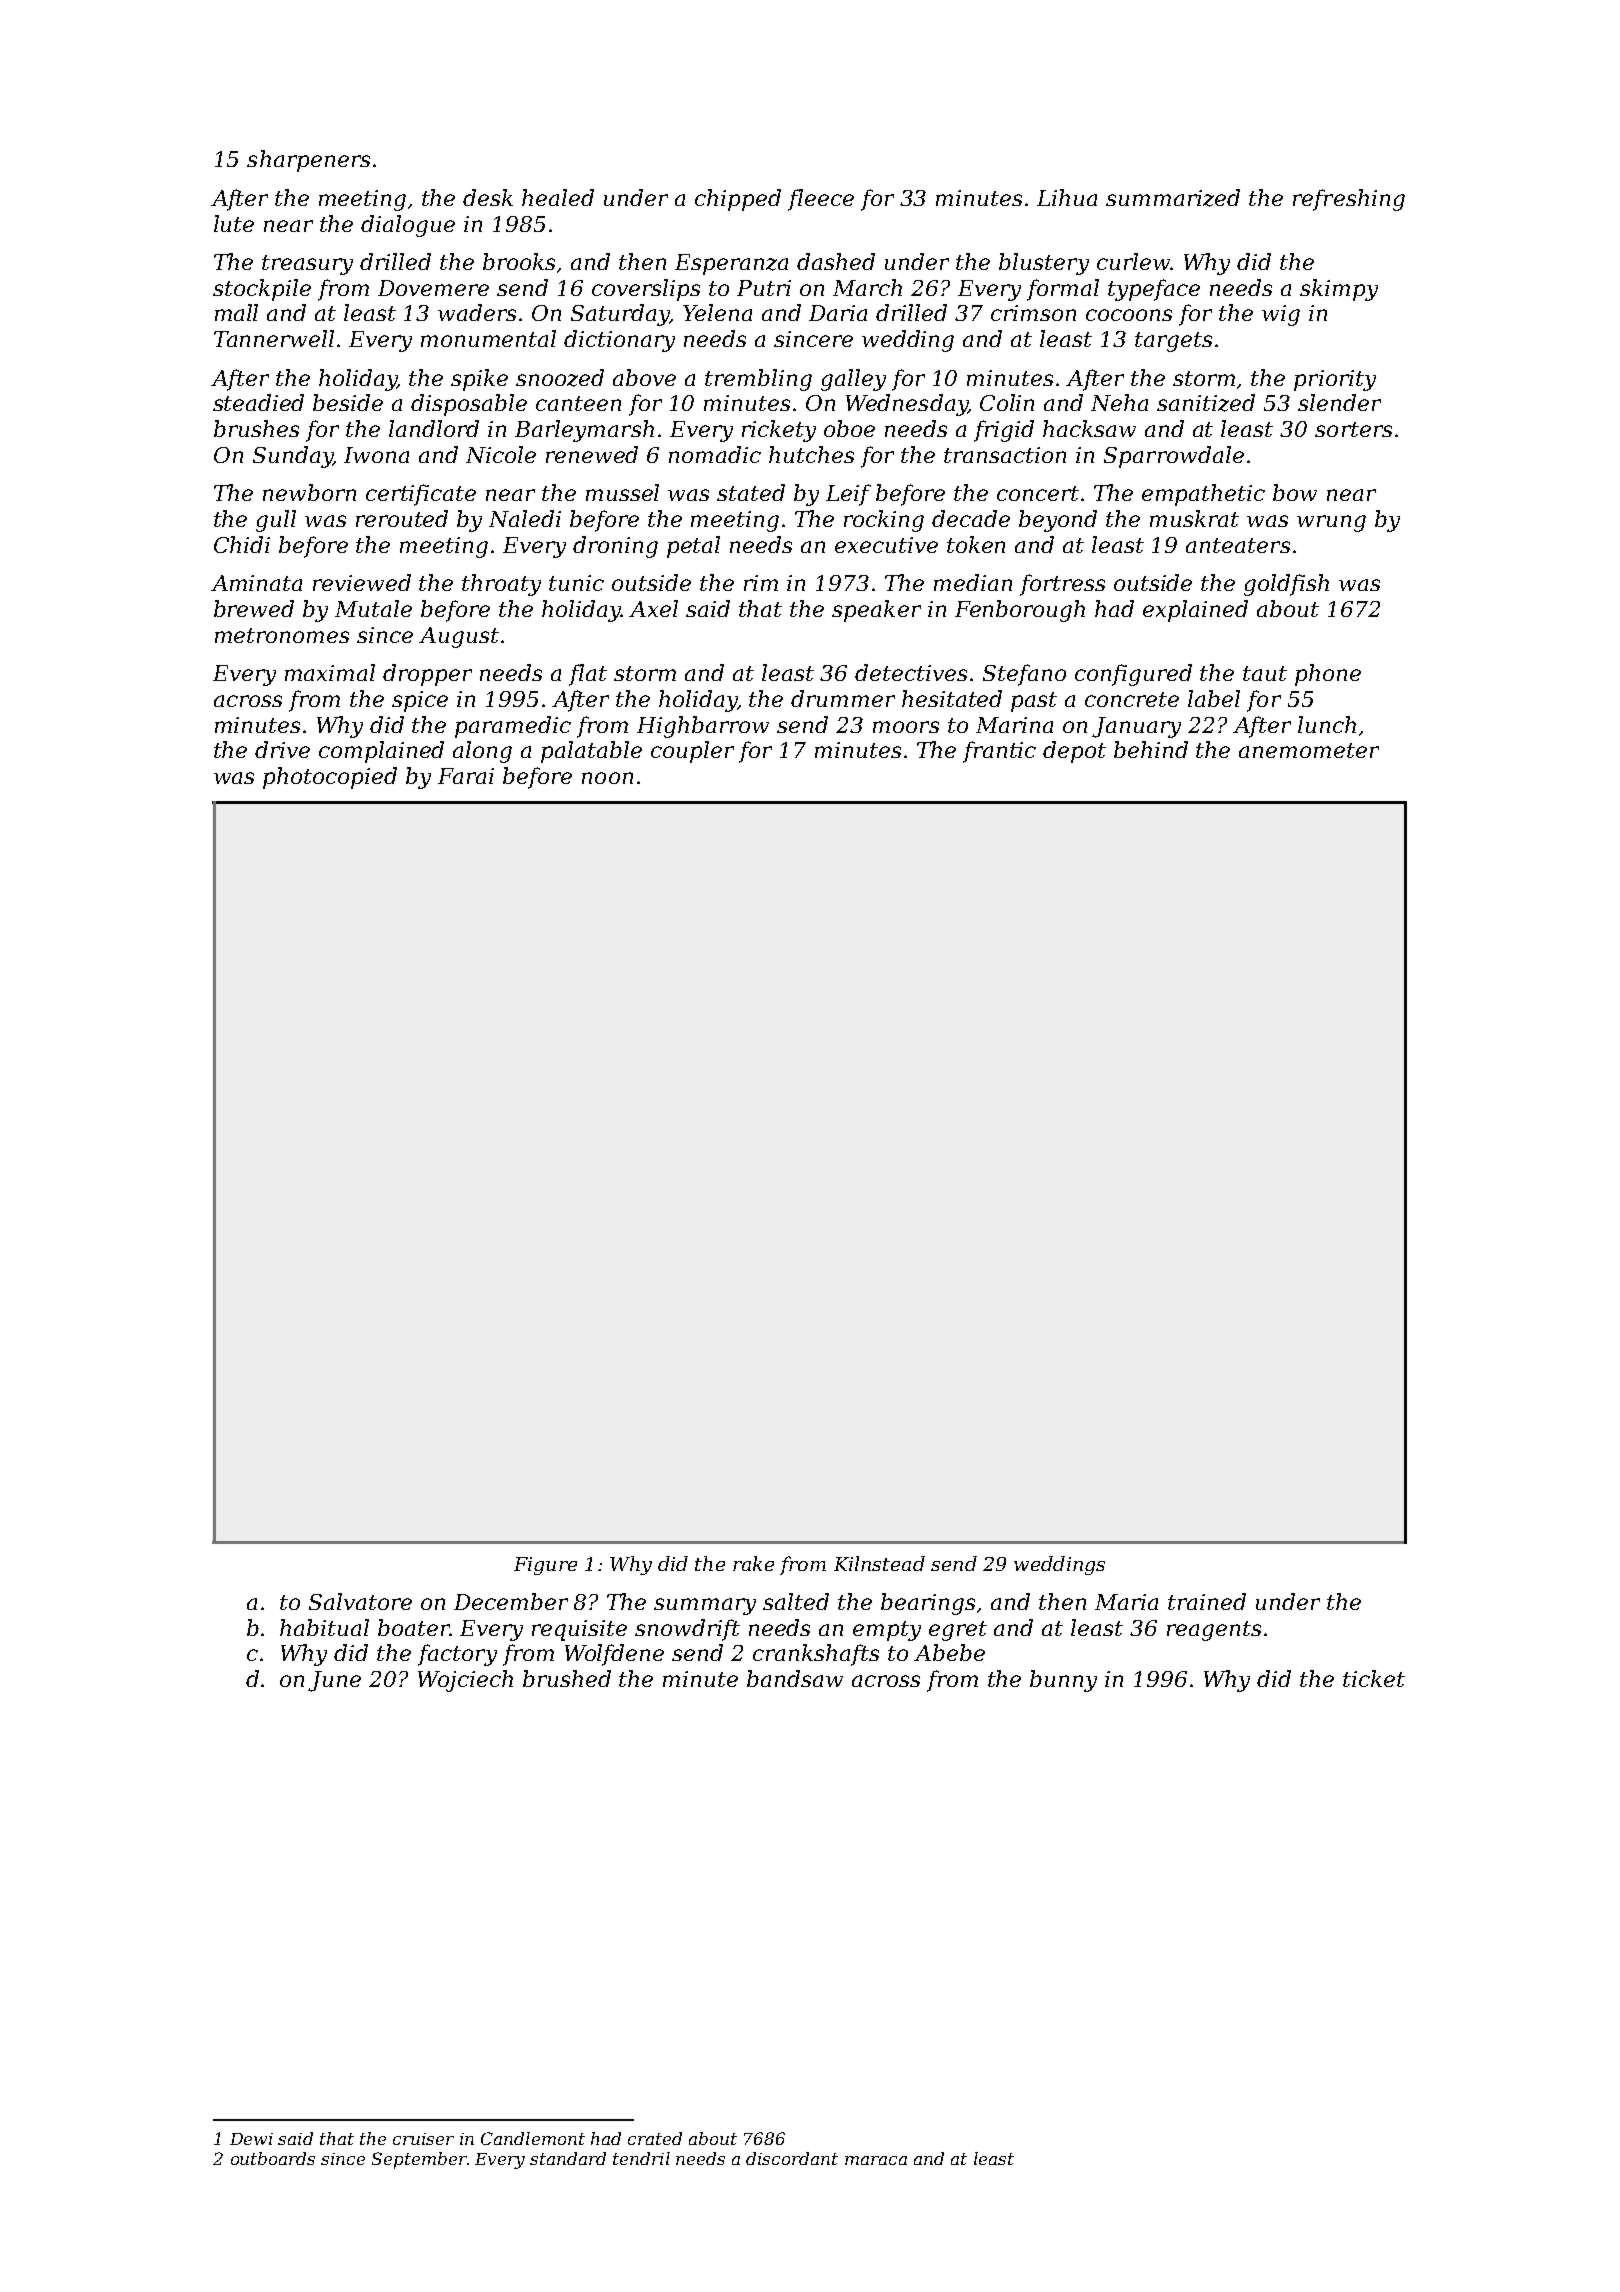 The image size is (1620, 2292). Describe the element at coordinates (821, 200) in the screenshot. I see `fleece` at that location.
